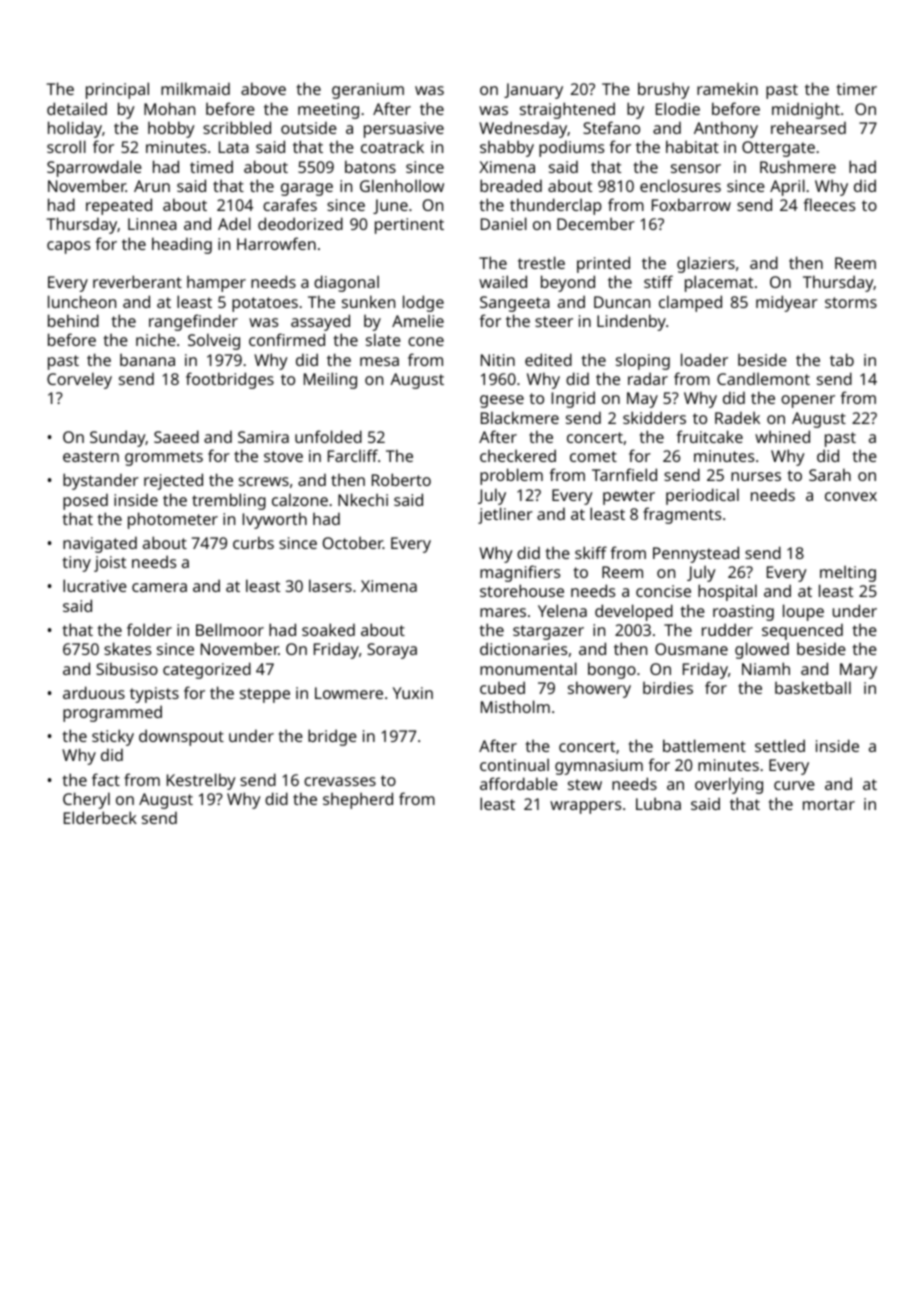 The width and height of the screenshot is (924, 1314). What do you see at coordinates (353, 455) in the screenshot?
I see `Farcliff` at bounding box center [353, 455].
